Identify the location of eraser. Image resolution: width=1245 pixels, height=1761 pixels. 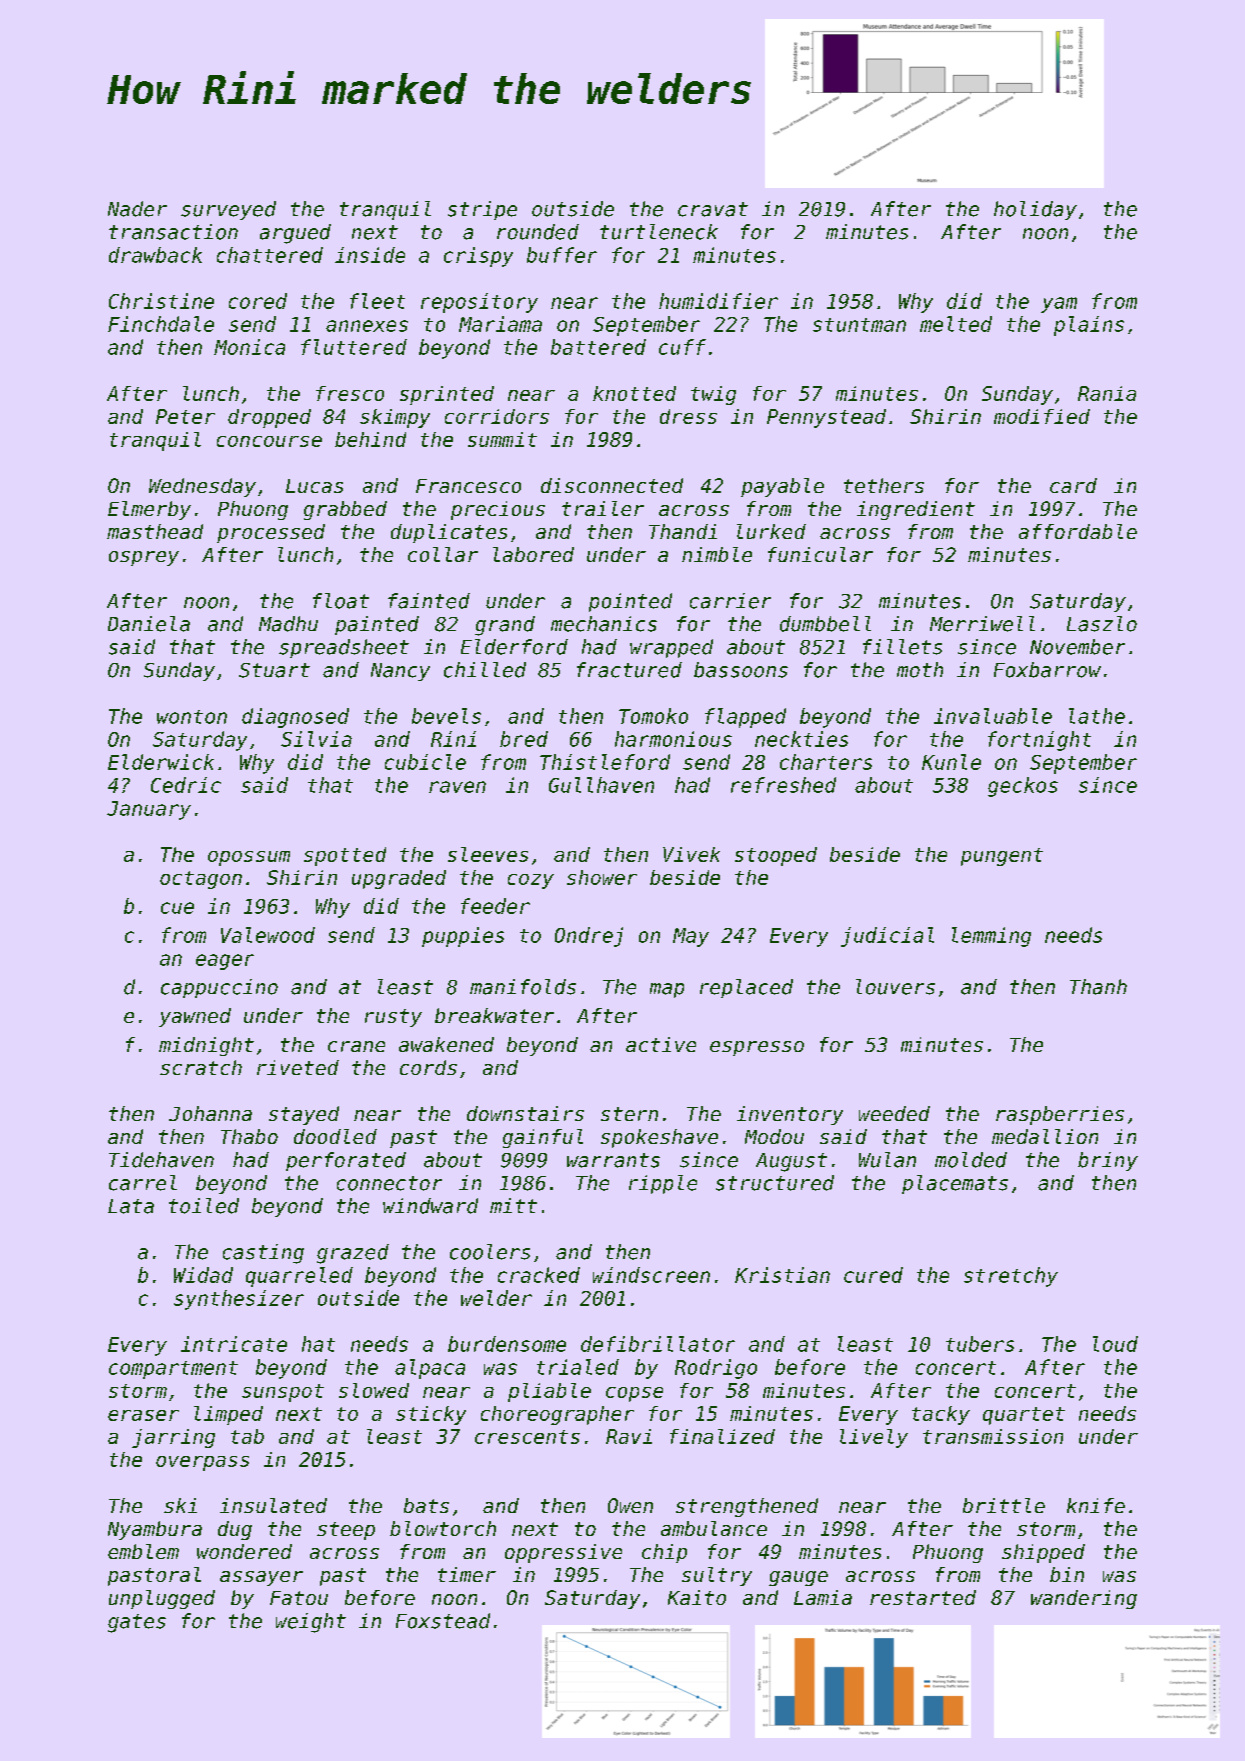
(143, 1415).
